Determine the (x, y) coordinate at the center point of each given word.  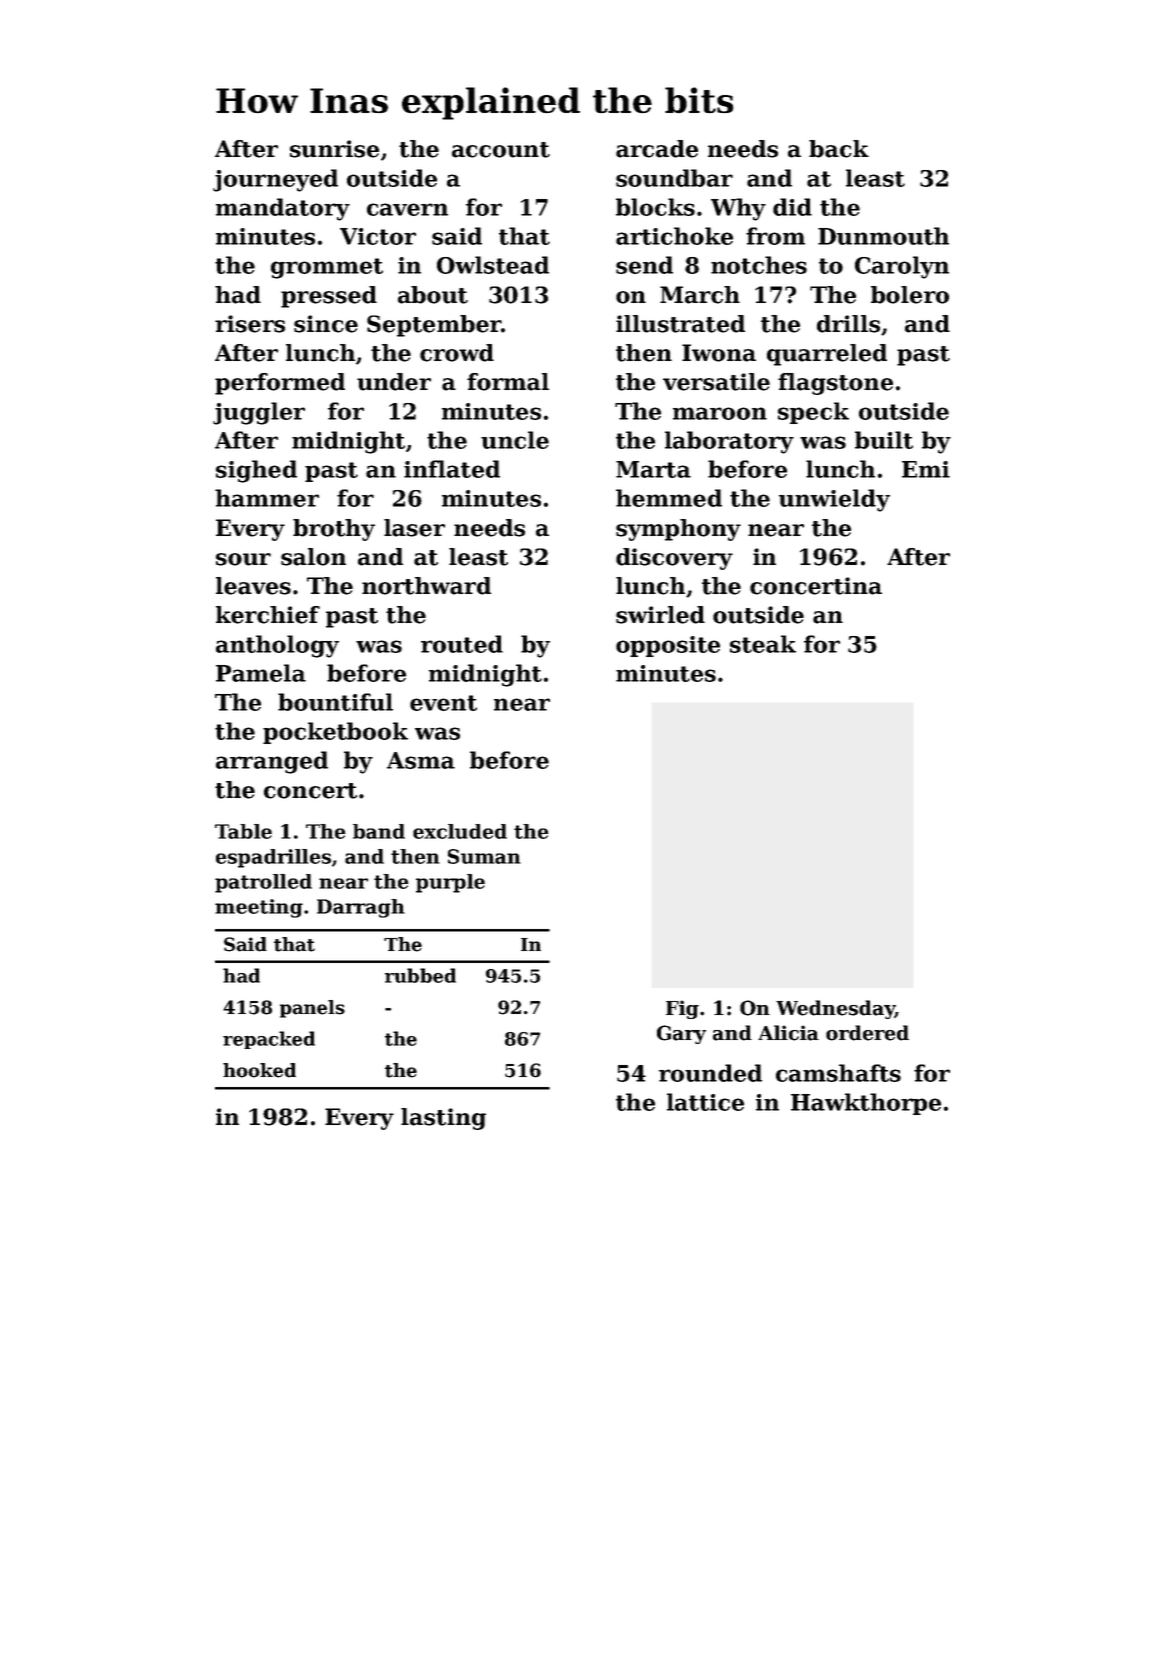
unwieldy (834, 500)
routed (462, 644)
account (501, 150)
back (839, 149)
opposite (668, 646)
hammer (267, 498)
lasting (443, 1119)
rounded (710, 1073)
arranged (272, 762)
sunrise (334, 149)
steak (763, 644)
